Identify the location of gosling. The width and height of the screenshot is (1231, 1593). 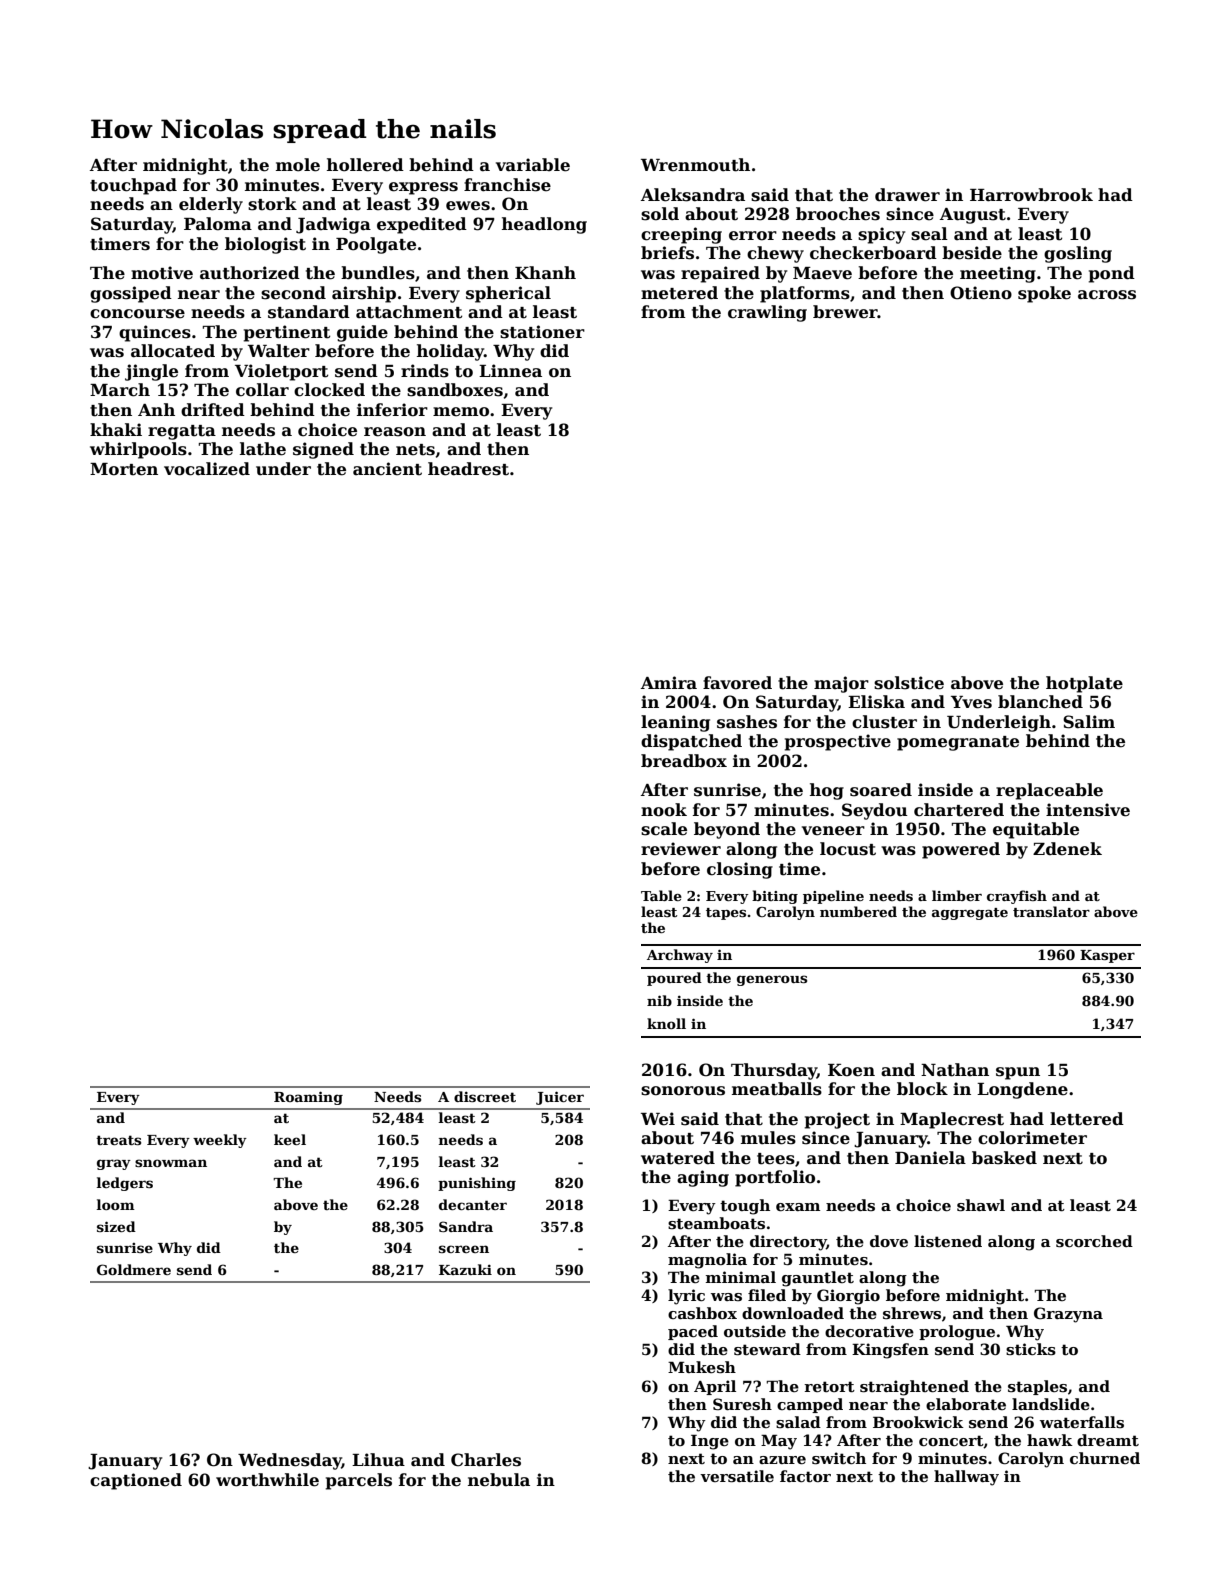
(1078, 254).
